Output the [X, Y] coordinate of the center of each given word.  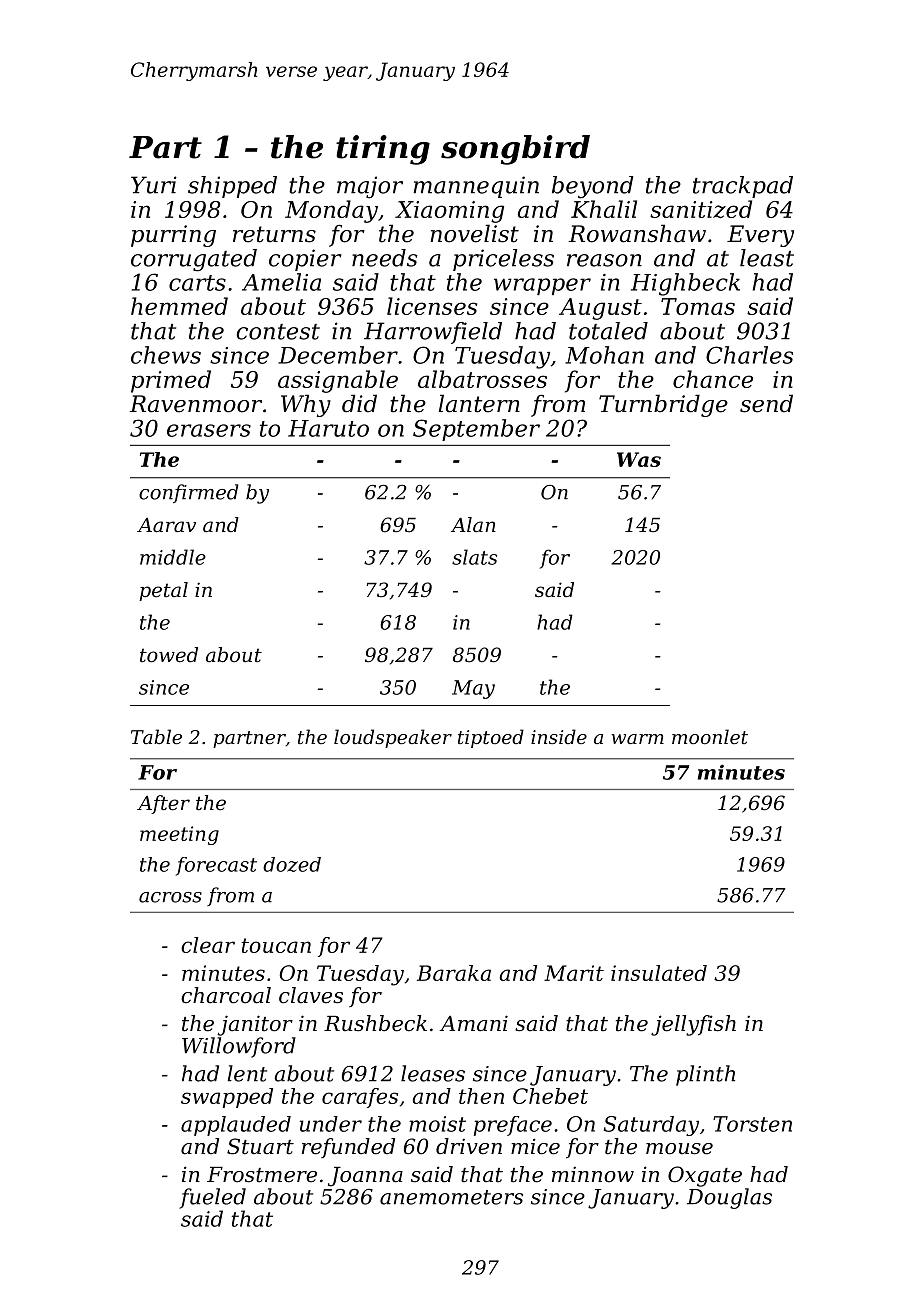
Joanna [365, 1177]
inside [559, 736]
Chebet [550, 1096]
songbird [515, 150]
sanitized [701, 209]
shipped [232, 187]
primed [171, 381]
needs [385, 258]
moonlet [710, 736]
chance [713, 379]
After [163, 804]
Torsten [752, 1124]
